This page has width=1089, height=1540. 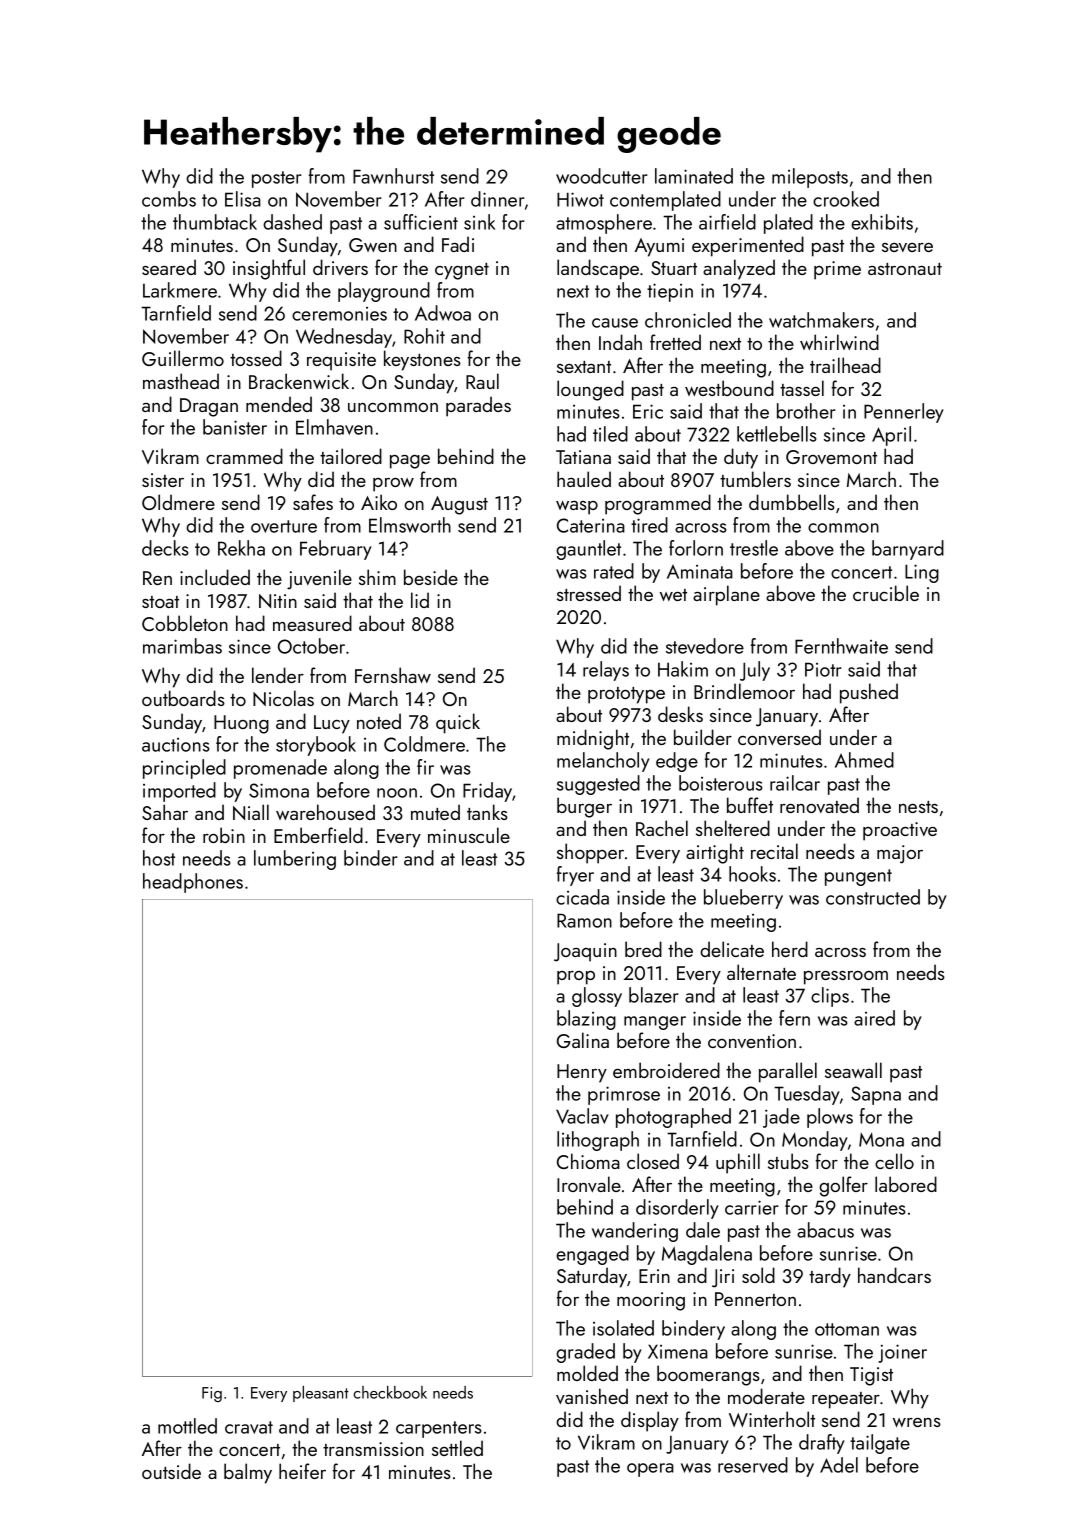 I want to click on desks, so click(x=680, y=714).
